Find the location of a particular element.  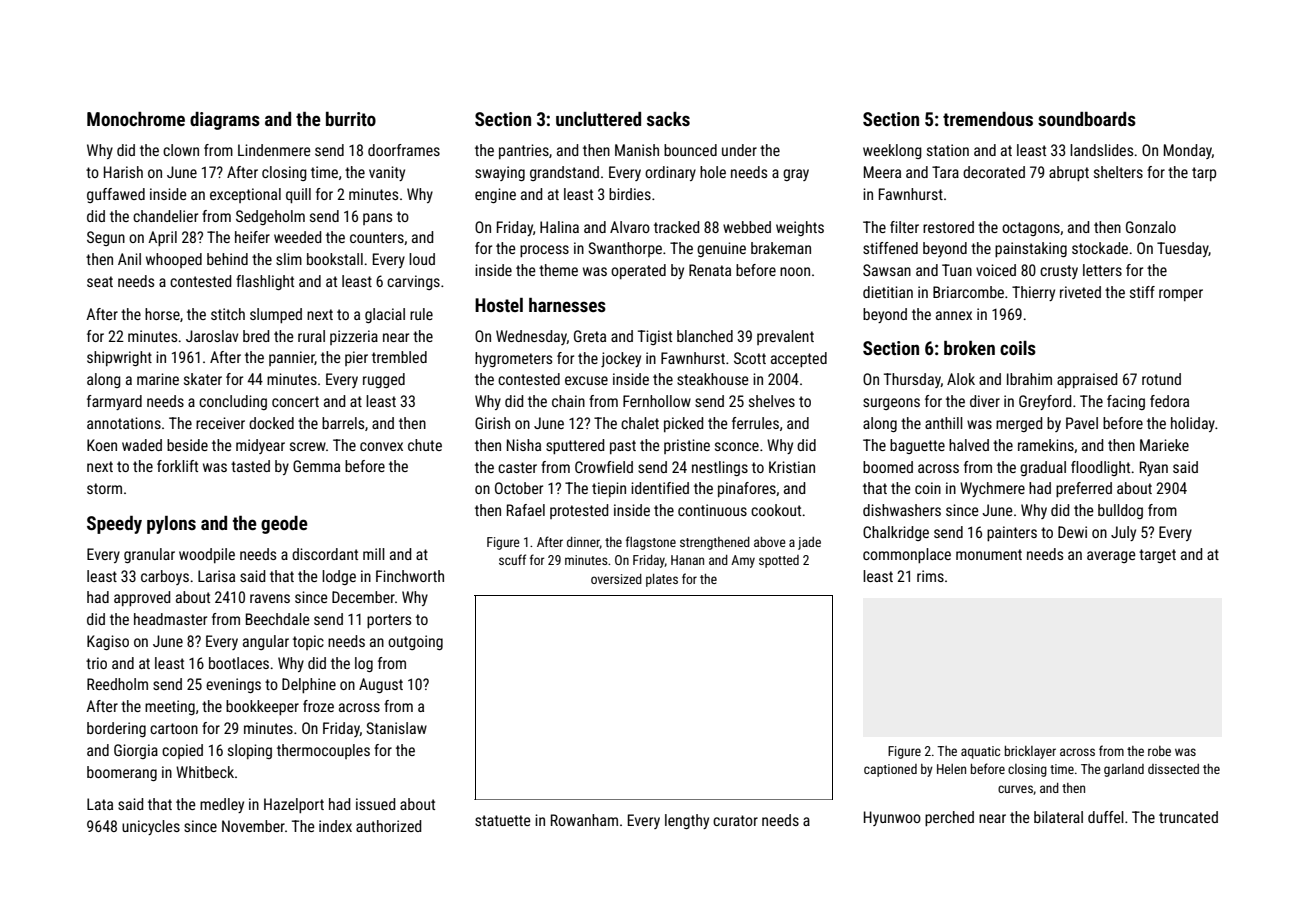

geode is located at coordinates (284, 525).
